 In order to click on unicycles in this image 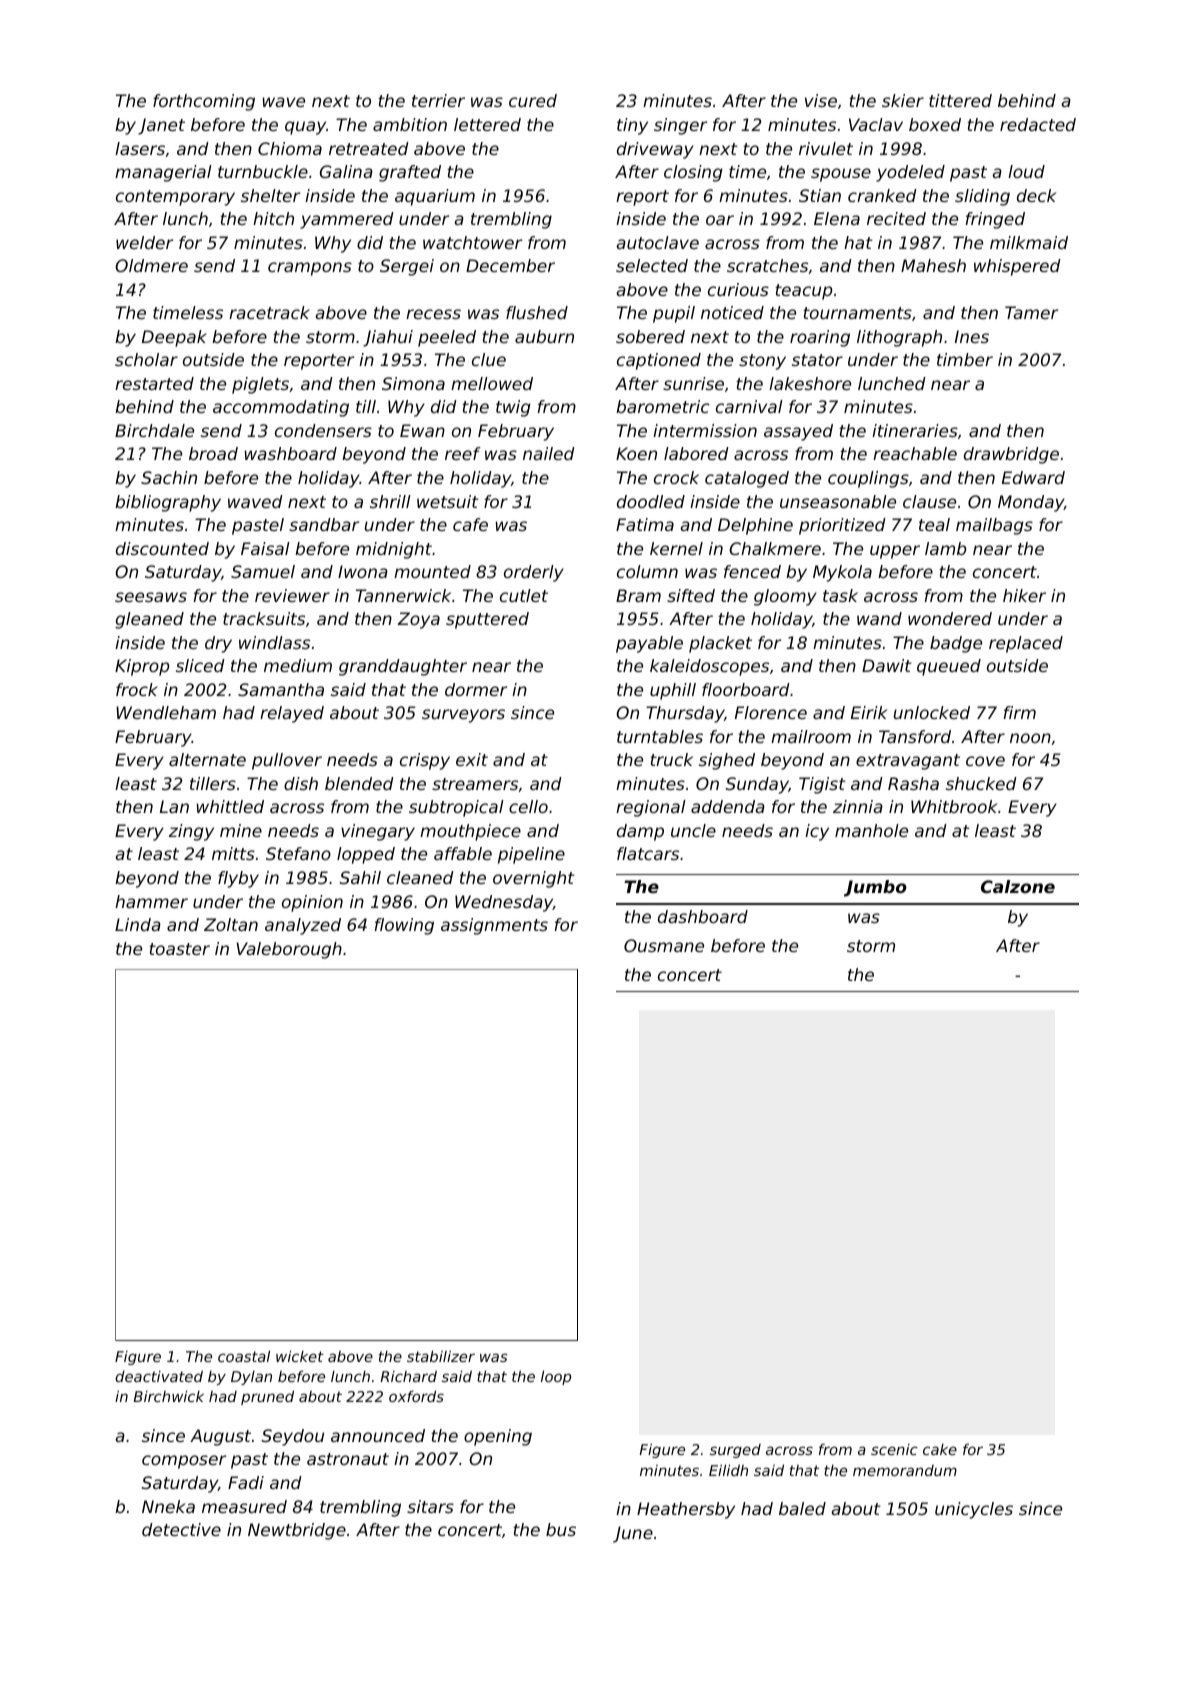, I will do `click(974, 1510)`.
